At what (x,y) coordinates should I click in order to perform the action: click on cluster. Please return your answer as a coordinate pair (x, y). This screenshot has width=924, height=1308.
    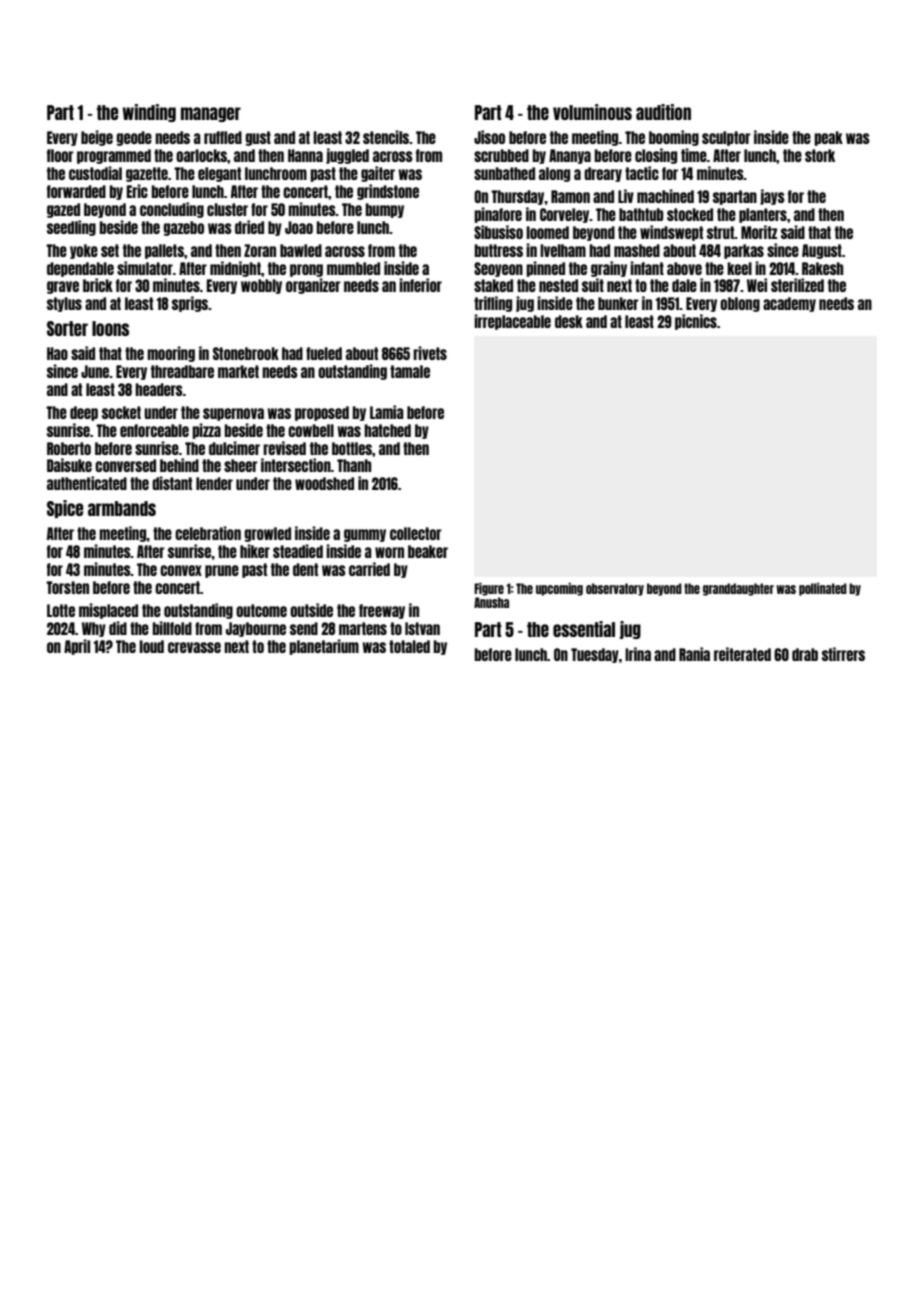
    Looking at the image, I should click on (227, 209).
